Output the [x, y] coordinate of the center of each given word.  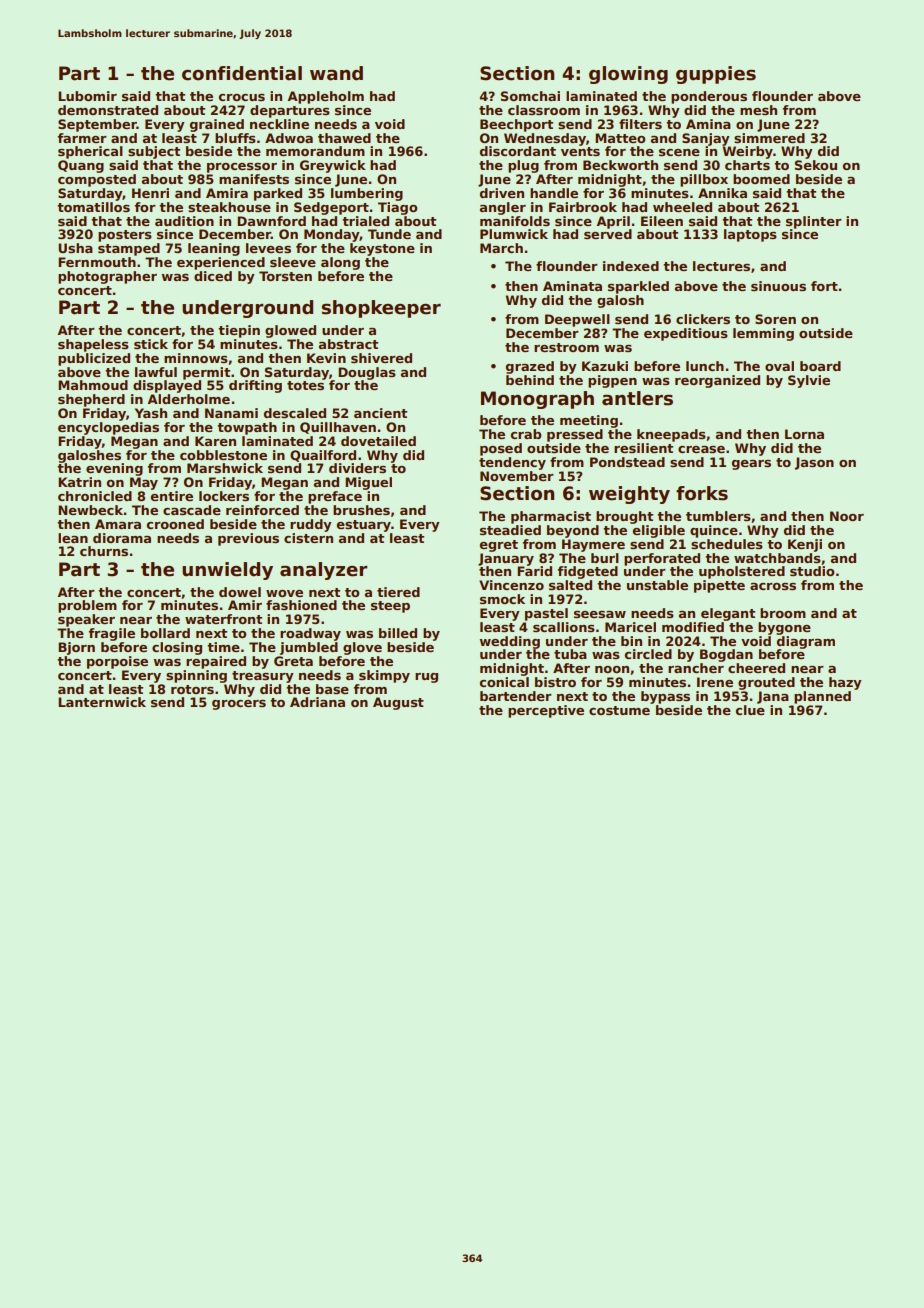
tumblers [718, 516]
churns [104, 551]
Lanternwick [102, 702]
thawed [344, 138]
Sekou [816, 165]
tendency [512, 463]
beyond [573, 531]
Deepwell [577, 320]
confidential [242, 73]
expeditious [686, 334]
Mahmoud [93, 385]
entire [171, 496]
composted [97, 180]
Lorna [804, 434]
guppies [716, 75]
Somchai [530, 96]
